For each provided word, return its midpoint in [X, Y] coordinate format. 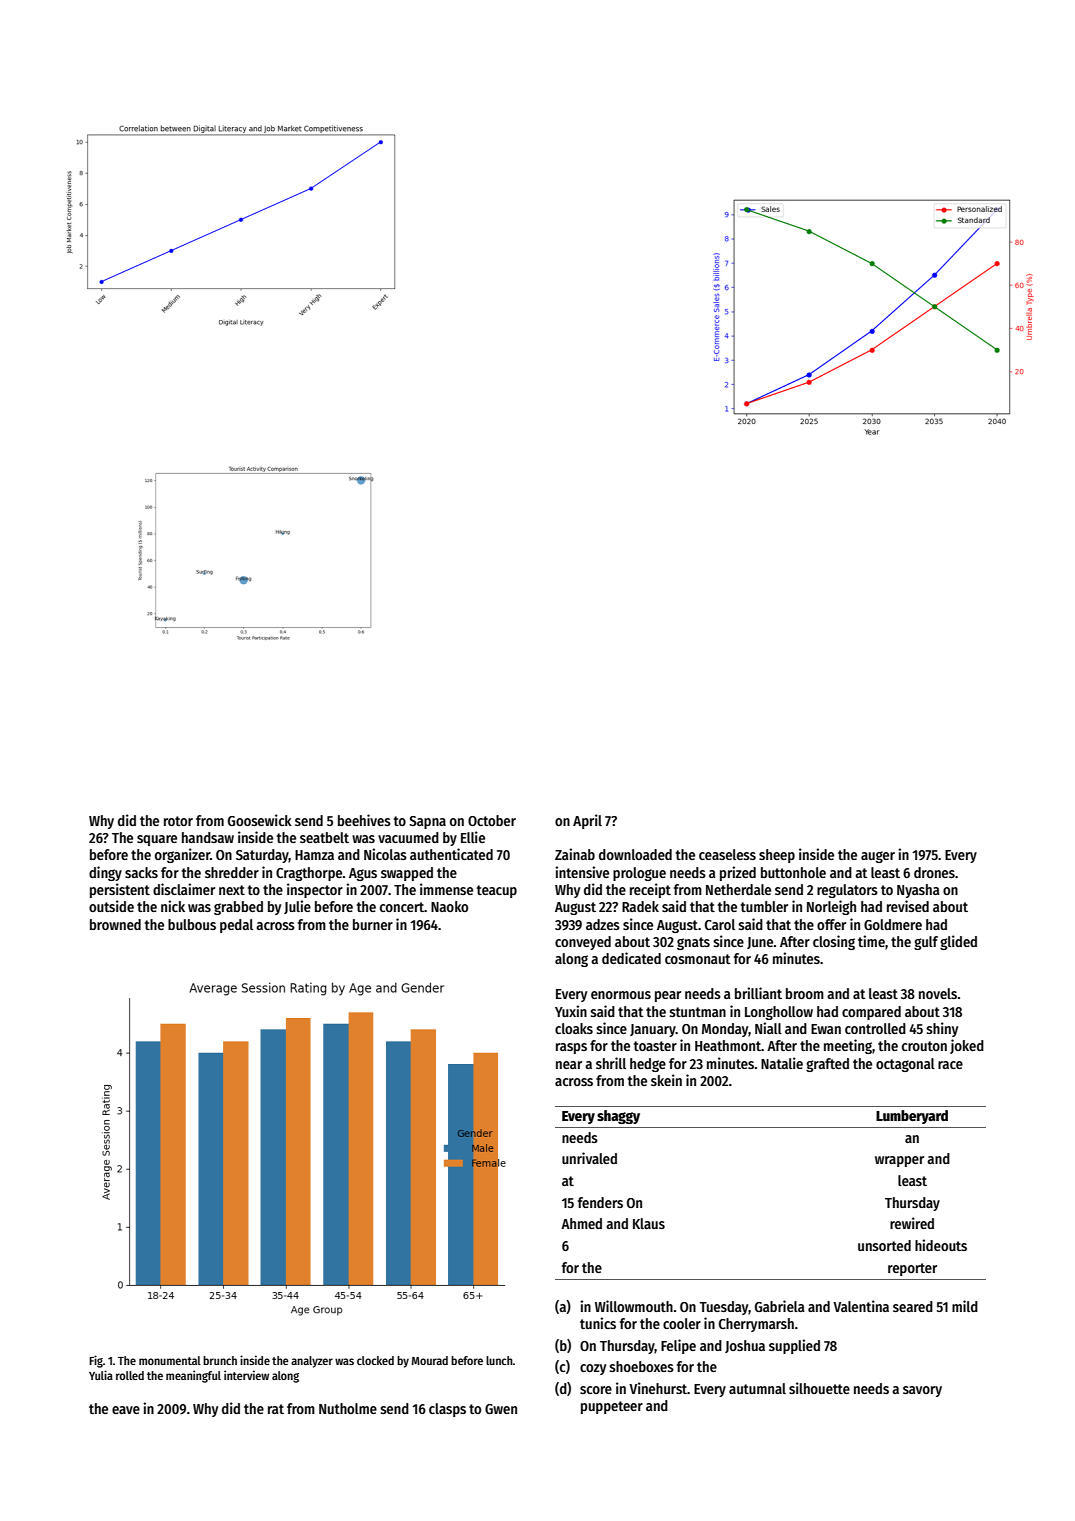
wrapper [899, 1161]
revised [908, 906]
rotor [178, 821]
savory [922, 1391]
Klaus [649, 1223]
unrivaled [589, 1158]
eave [126, 1410]
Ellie [473, 837]
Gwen [501, 1409]
